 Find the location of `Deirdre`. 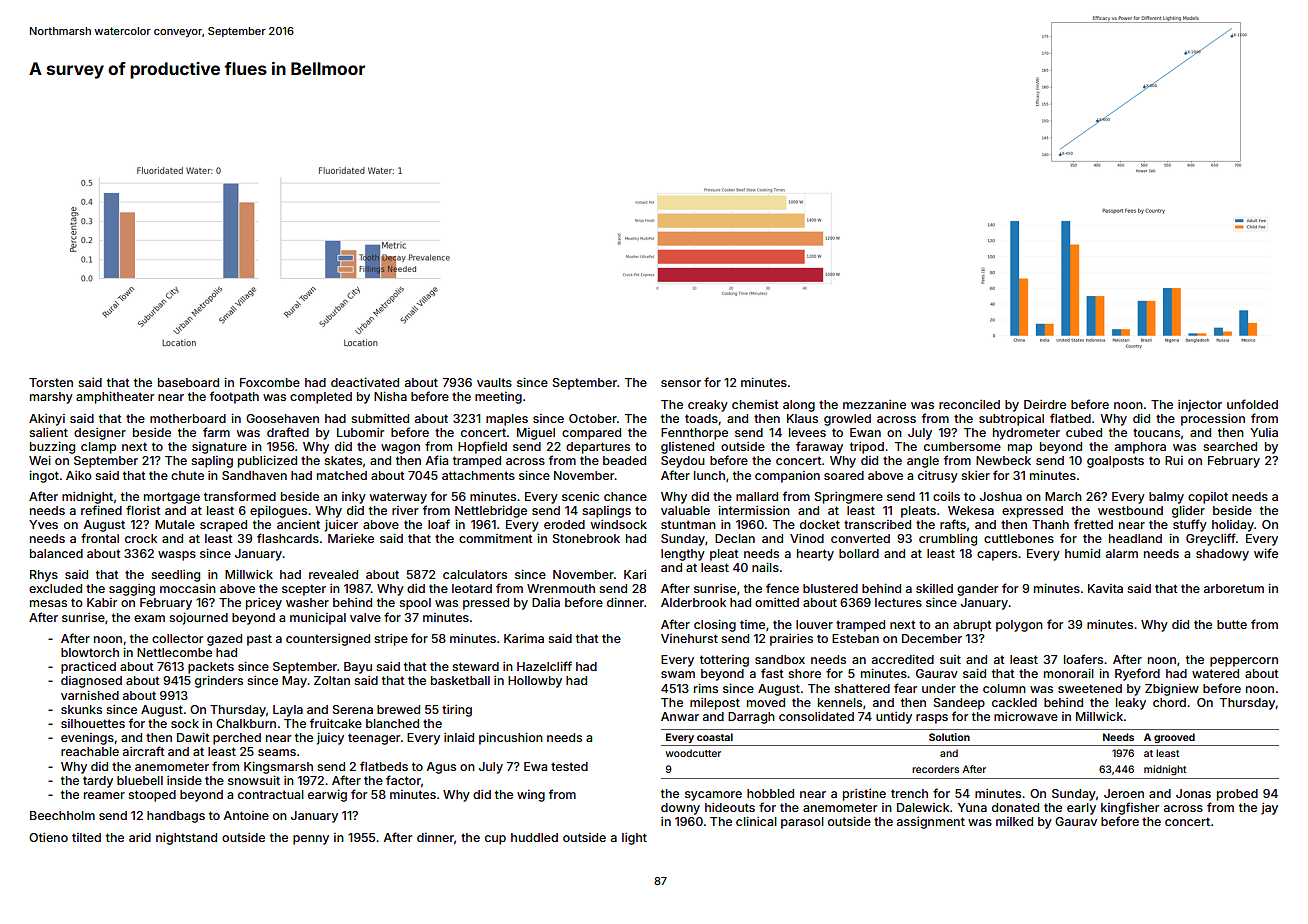

Deirdre is located at coordinates (1045, 404).
